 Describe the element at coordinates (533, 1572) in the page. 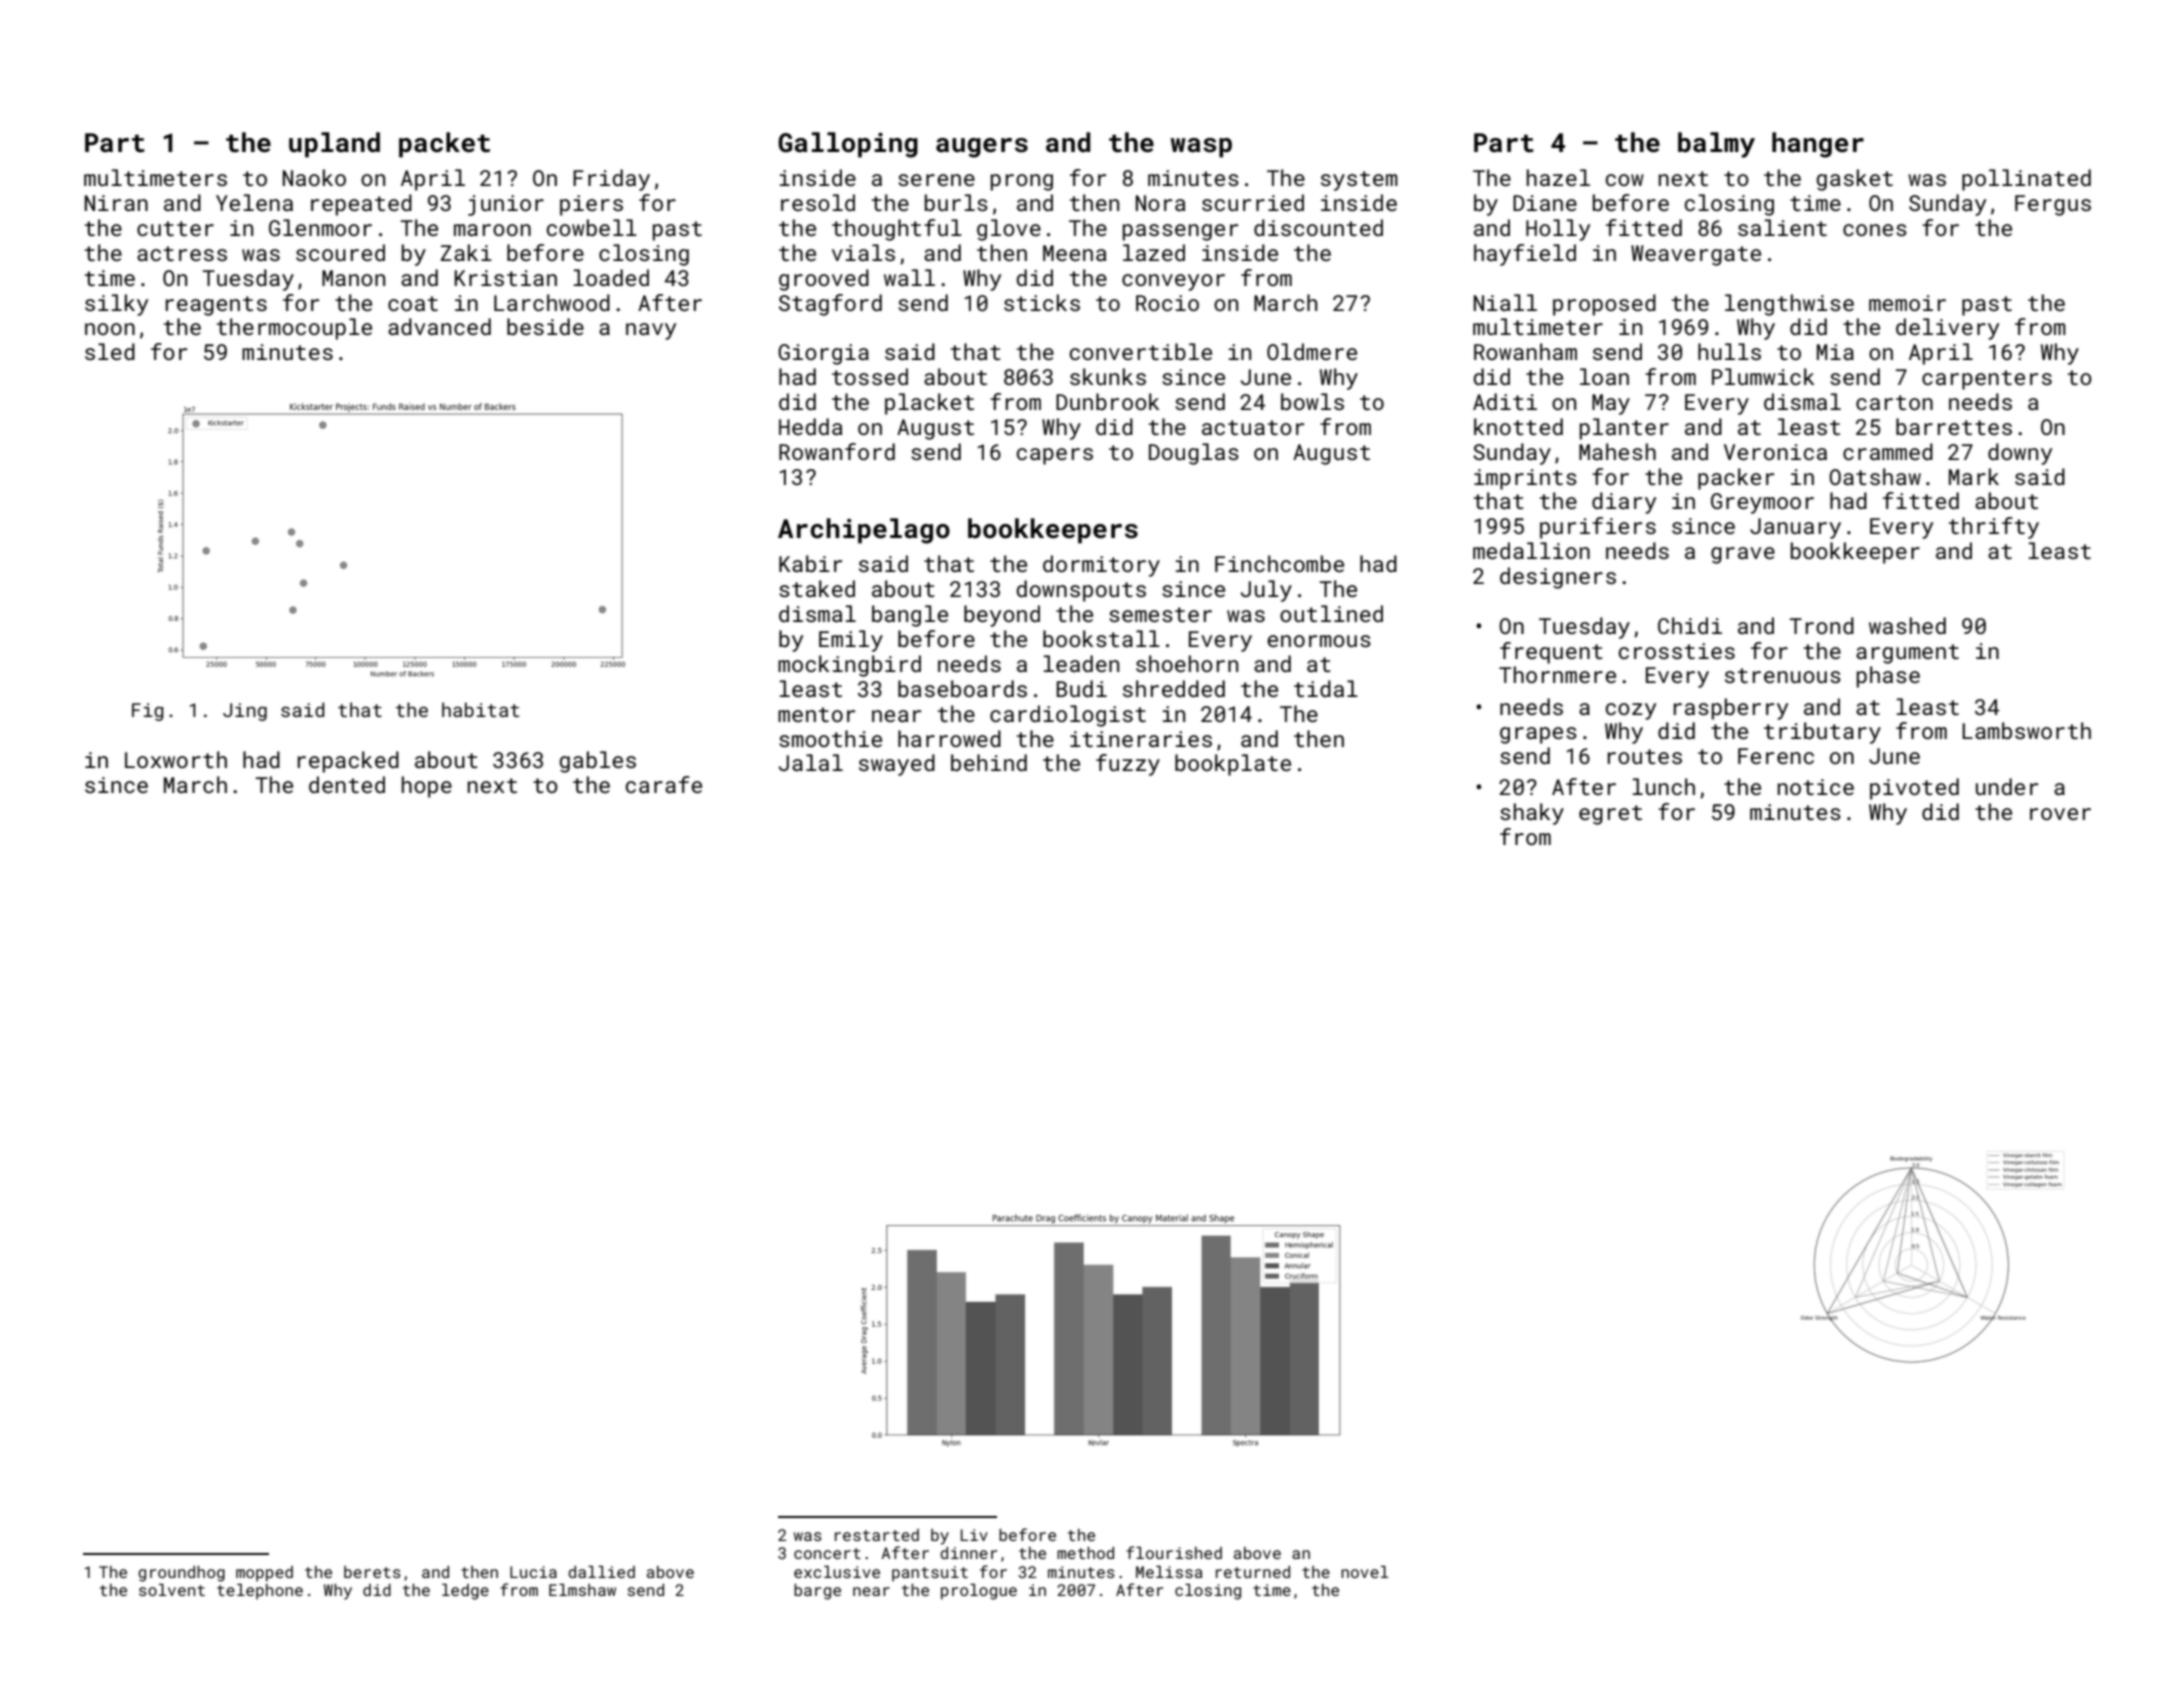

I see `Lucia` at that location.
